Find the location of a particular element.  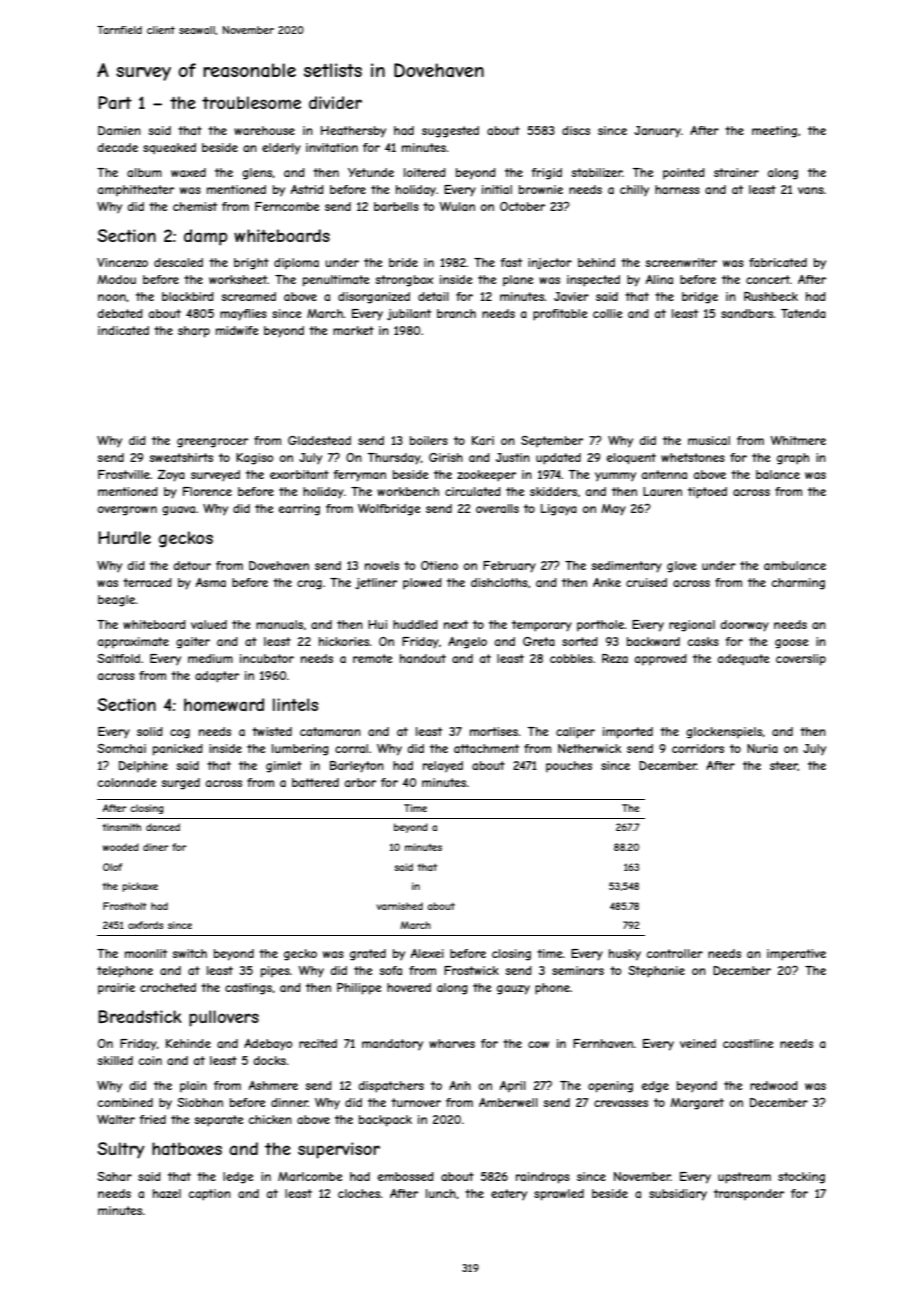

fast is located at coordinates (511, 262).
